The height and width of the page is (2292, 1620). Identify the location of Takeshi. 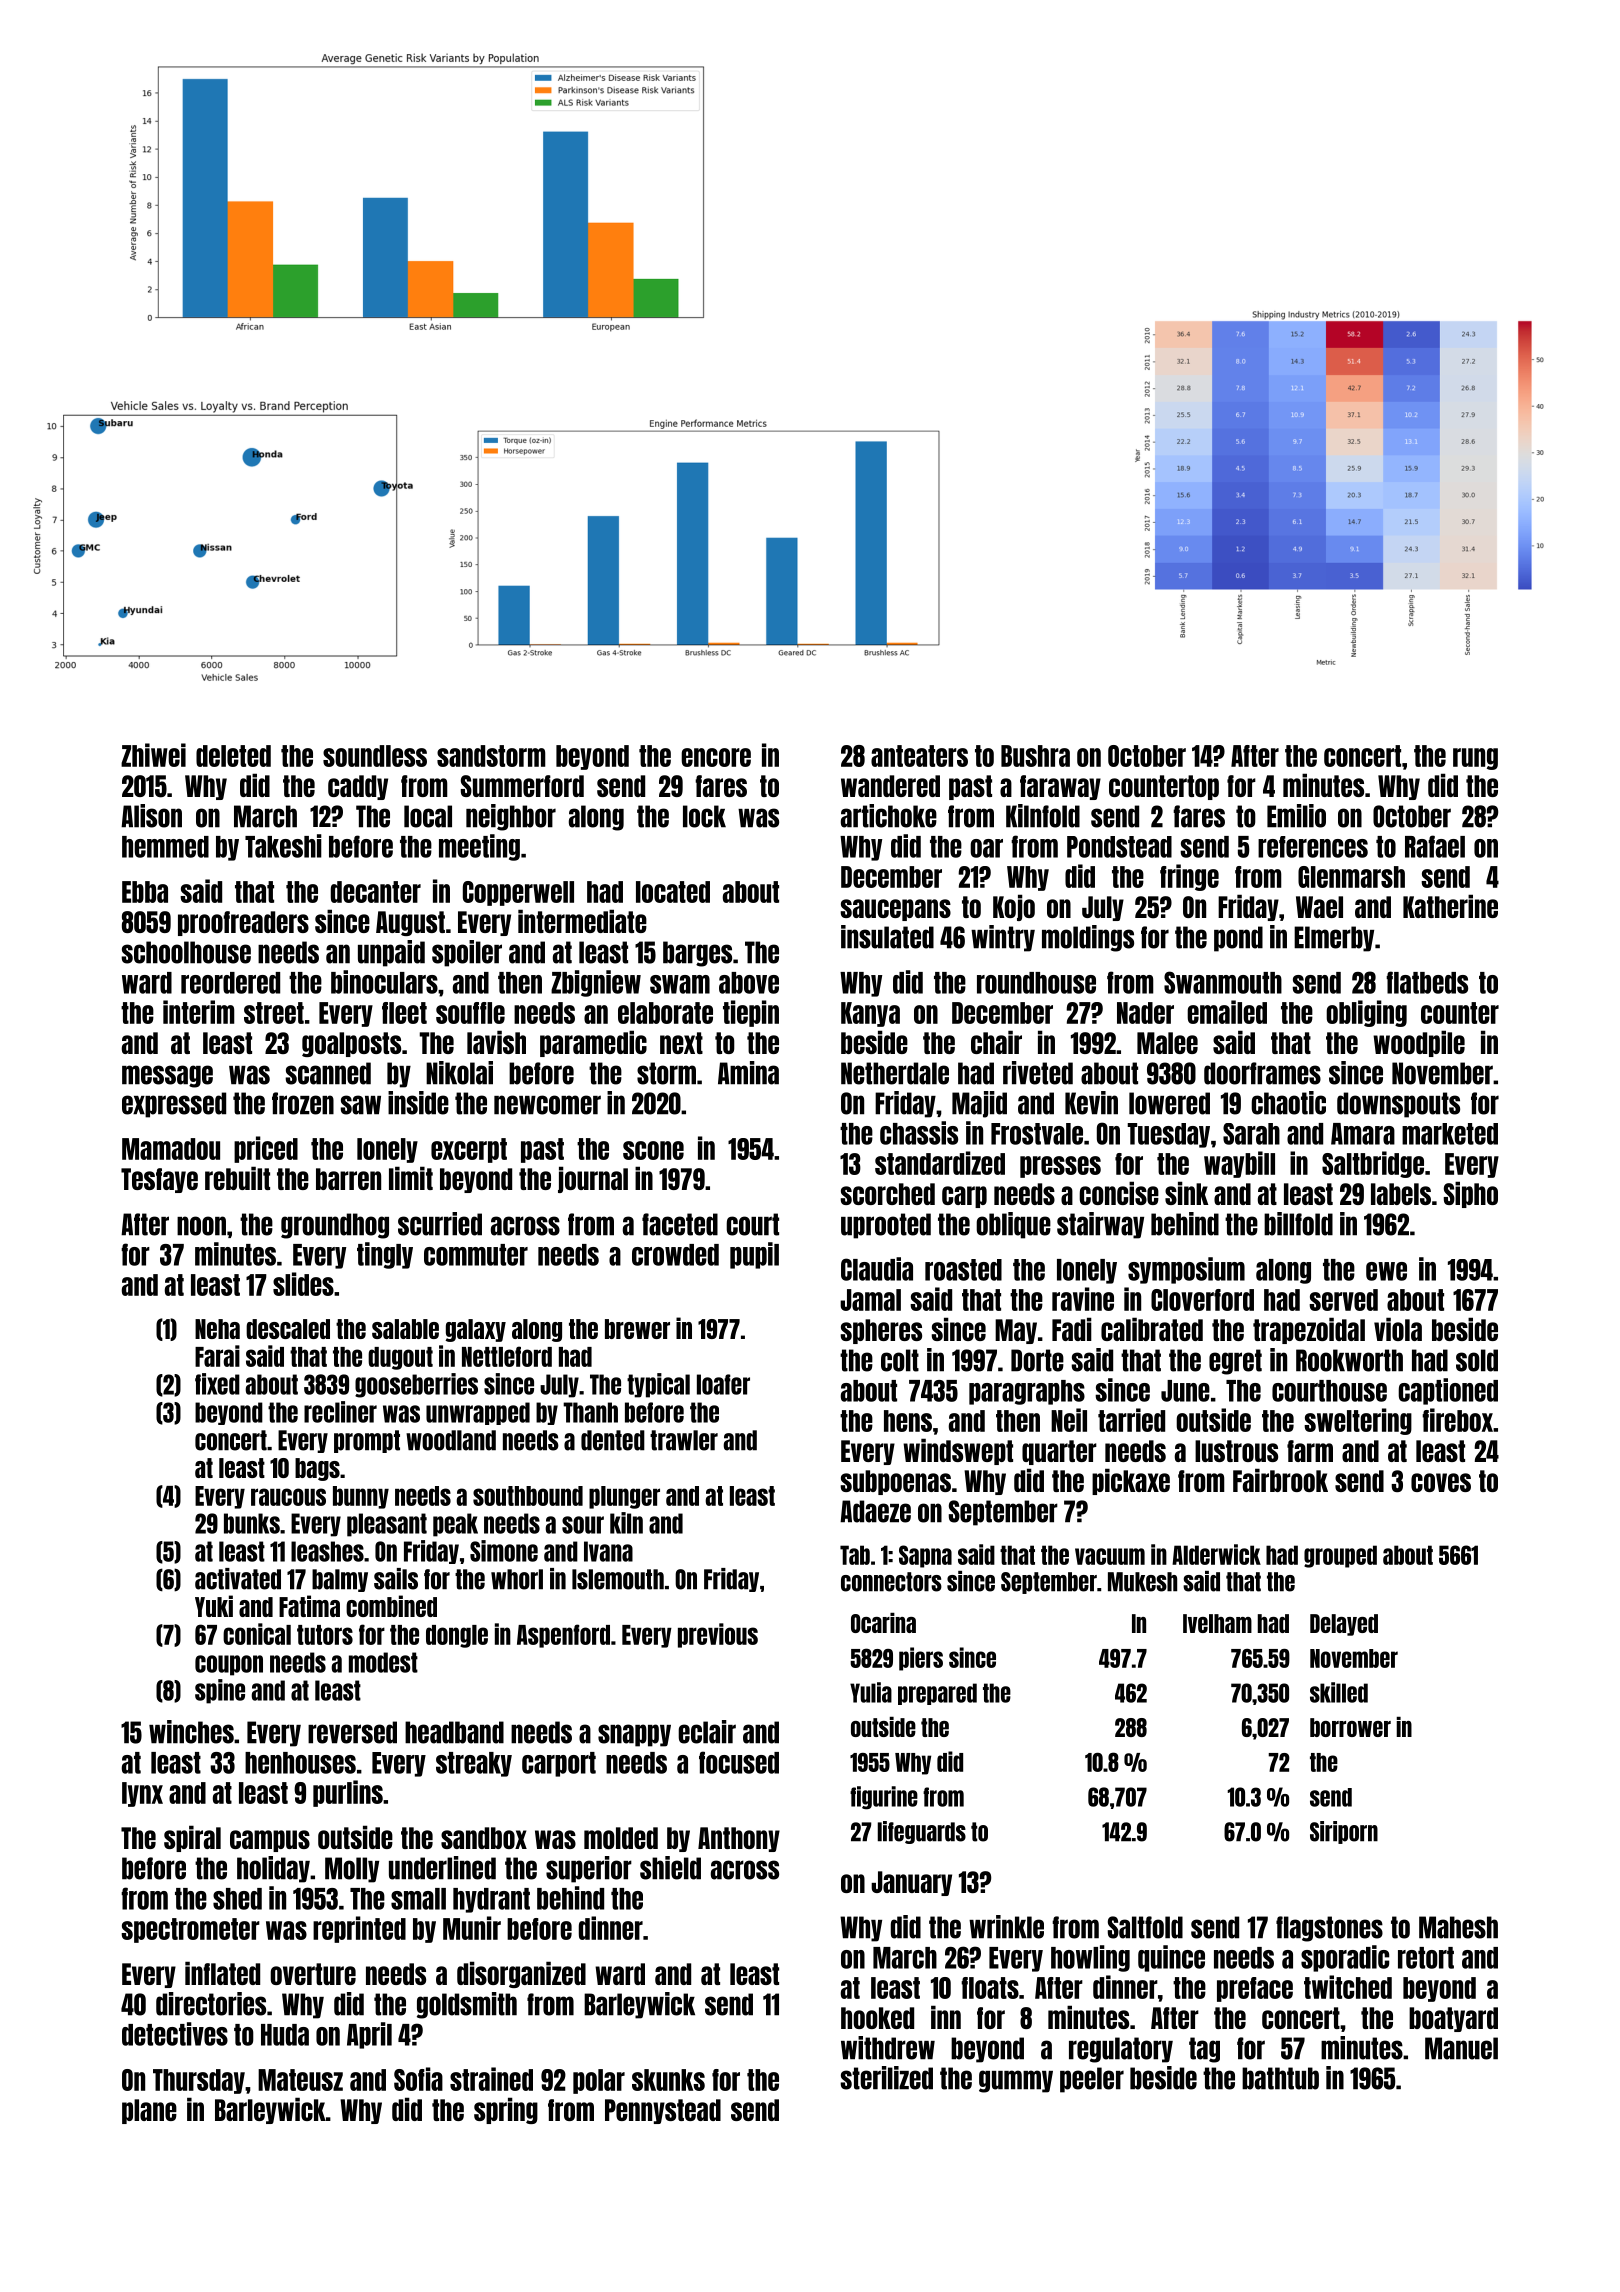
(283, 846).
